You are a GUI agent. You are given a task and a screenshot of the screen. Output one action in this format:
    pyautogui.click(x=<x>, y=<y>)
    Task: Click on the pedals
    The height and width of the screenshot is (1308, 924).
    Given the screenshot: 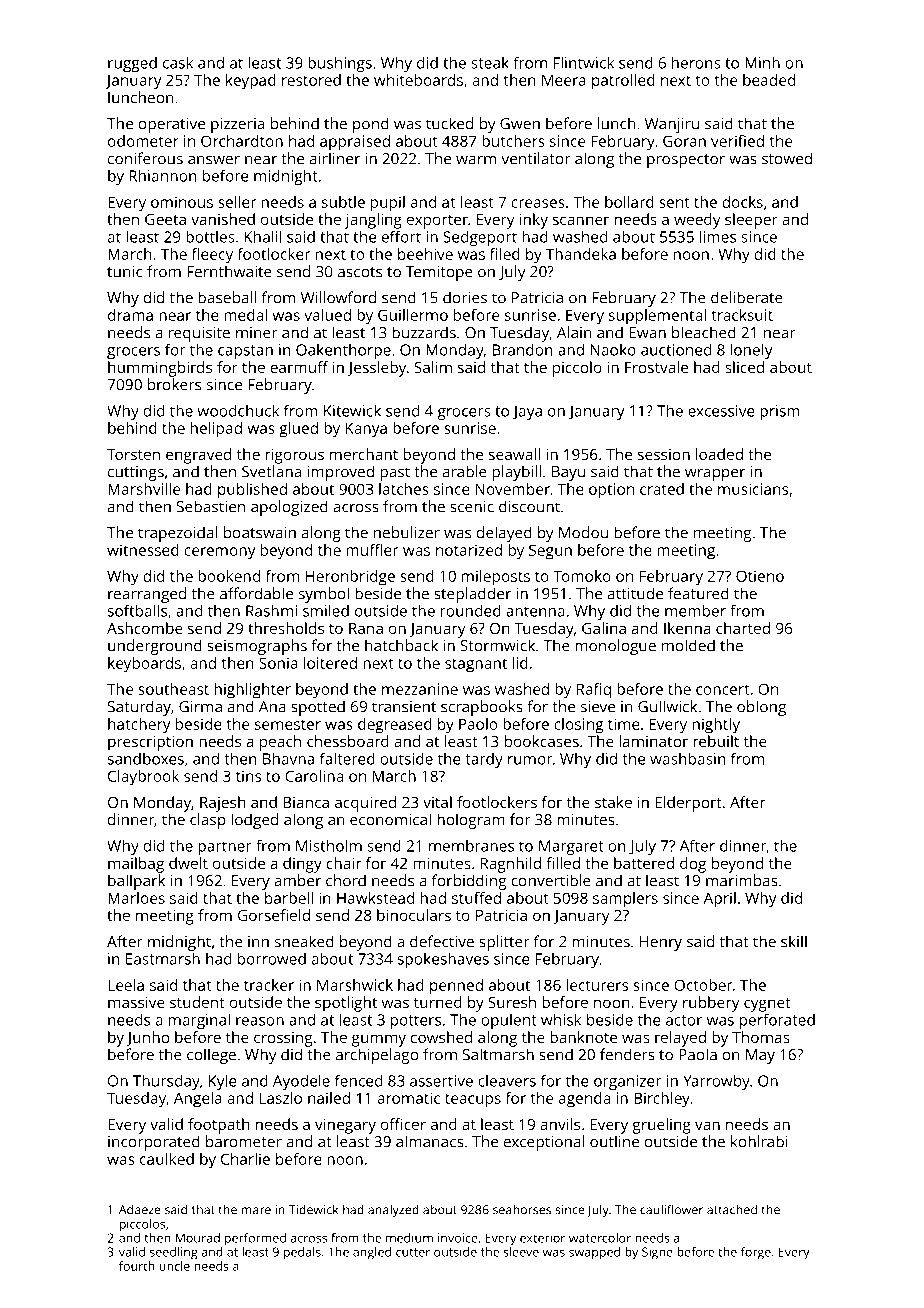 What is the action you would take?
    pyautogui.click(x=302, y=1253)
